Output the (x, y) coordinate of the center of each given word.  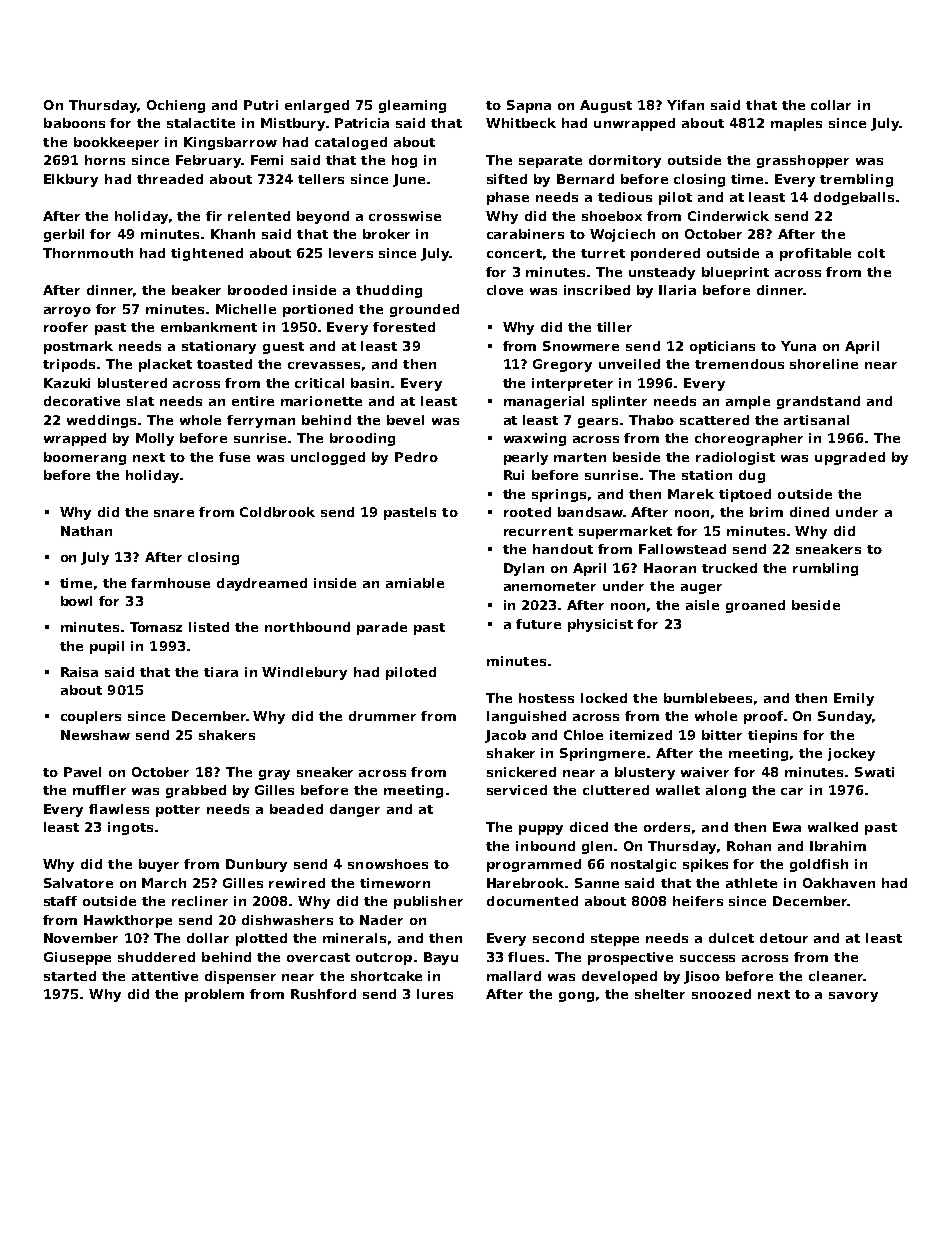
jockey (851, 754)
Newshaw (95, 735)
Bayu (441, 958)
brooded (257, 290)
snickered (521, 772)
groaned (755, 606)
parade (382, 628)
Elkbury (71, 180)
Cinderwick (728, 216)
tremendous (739, 364)
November (81, 938)
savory (853, 997)
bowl (76, 601)
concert (514, 253)
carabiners (525, 234)
